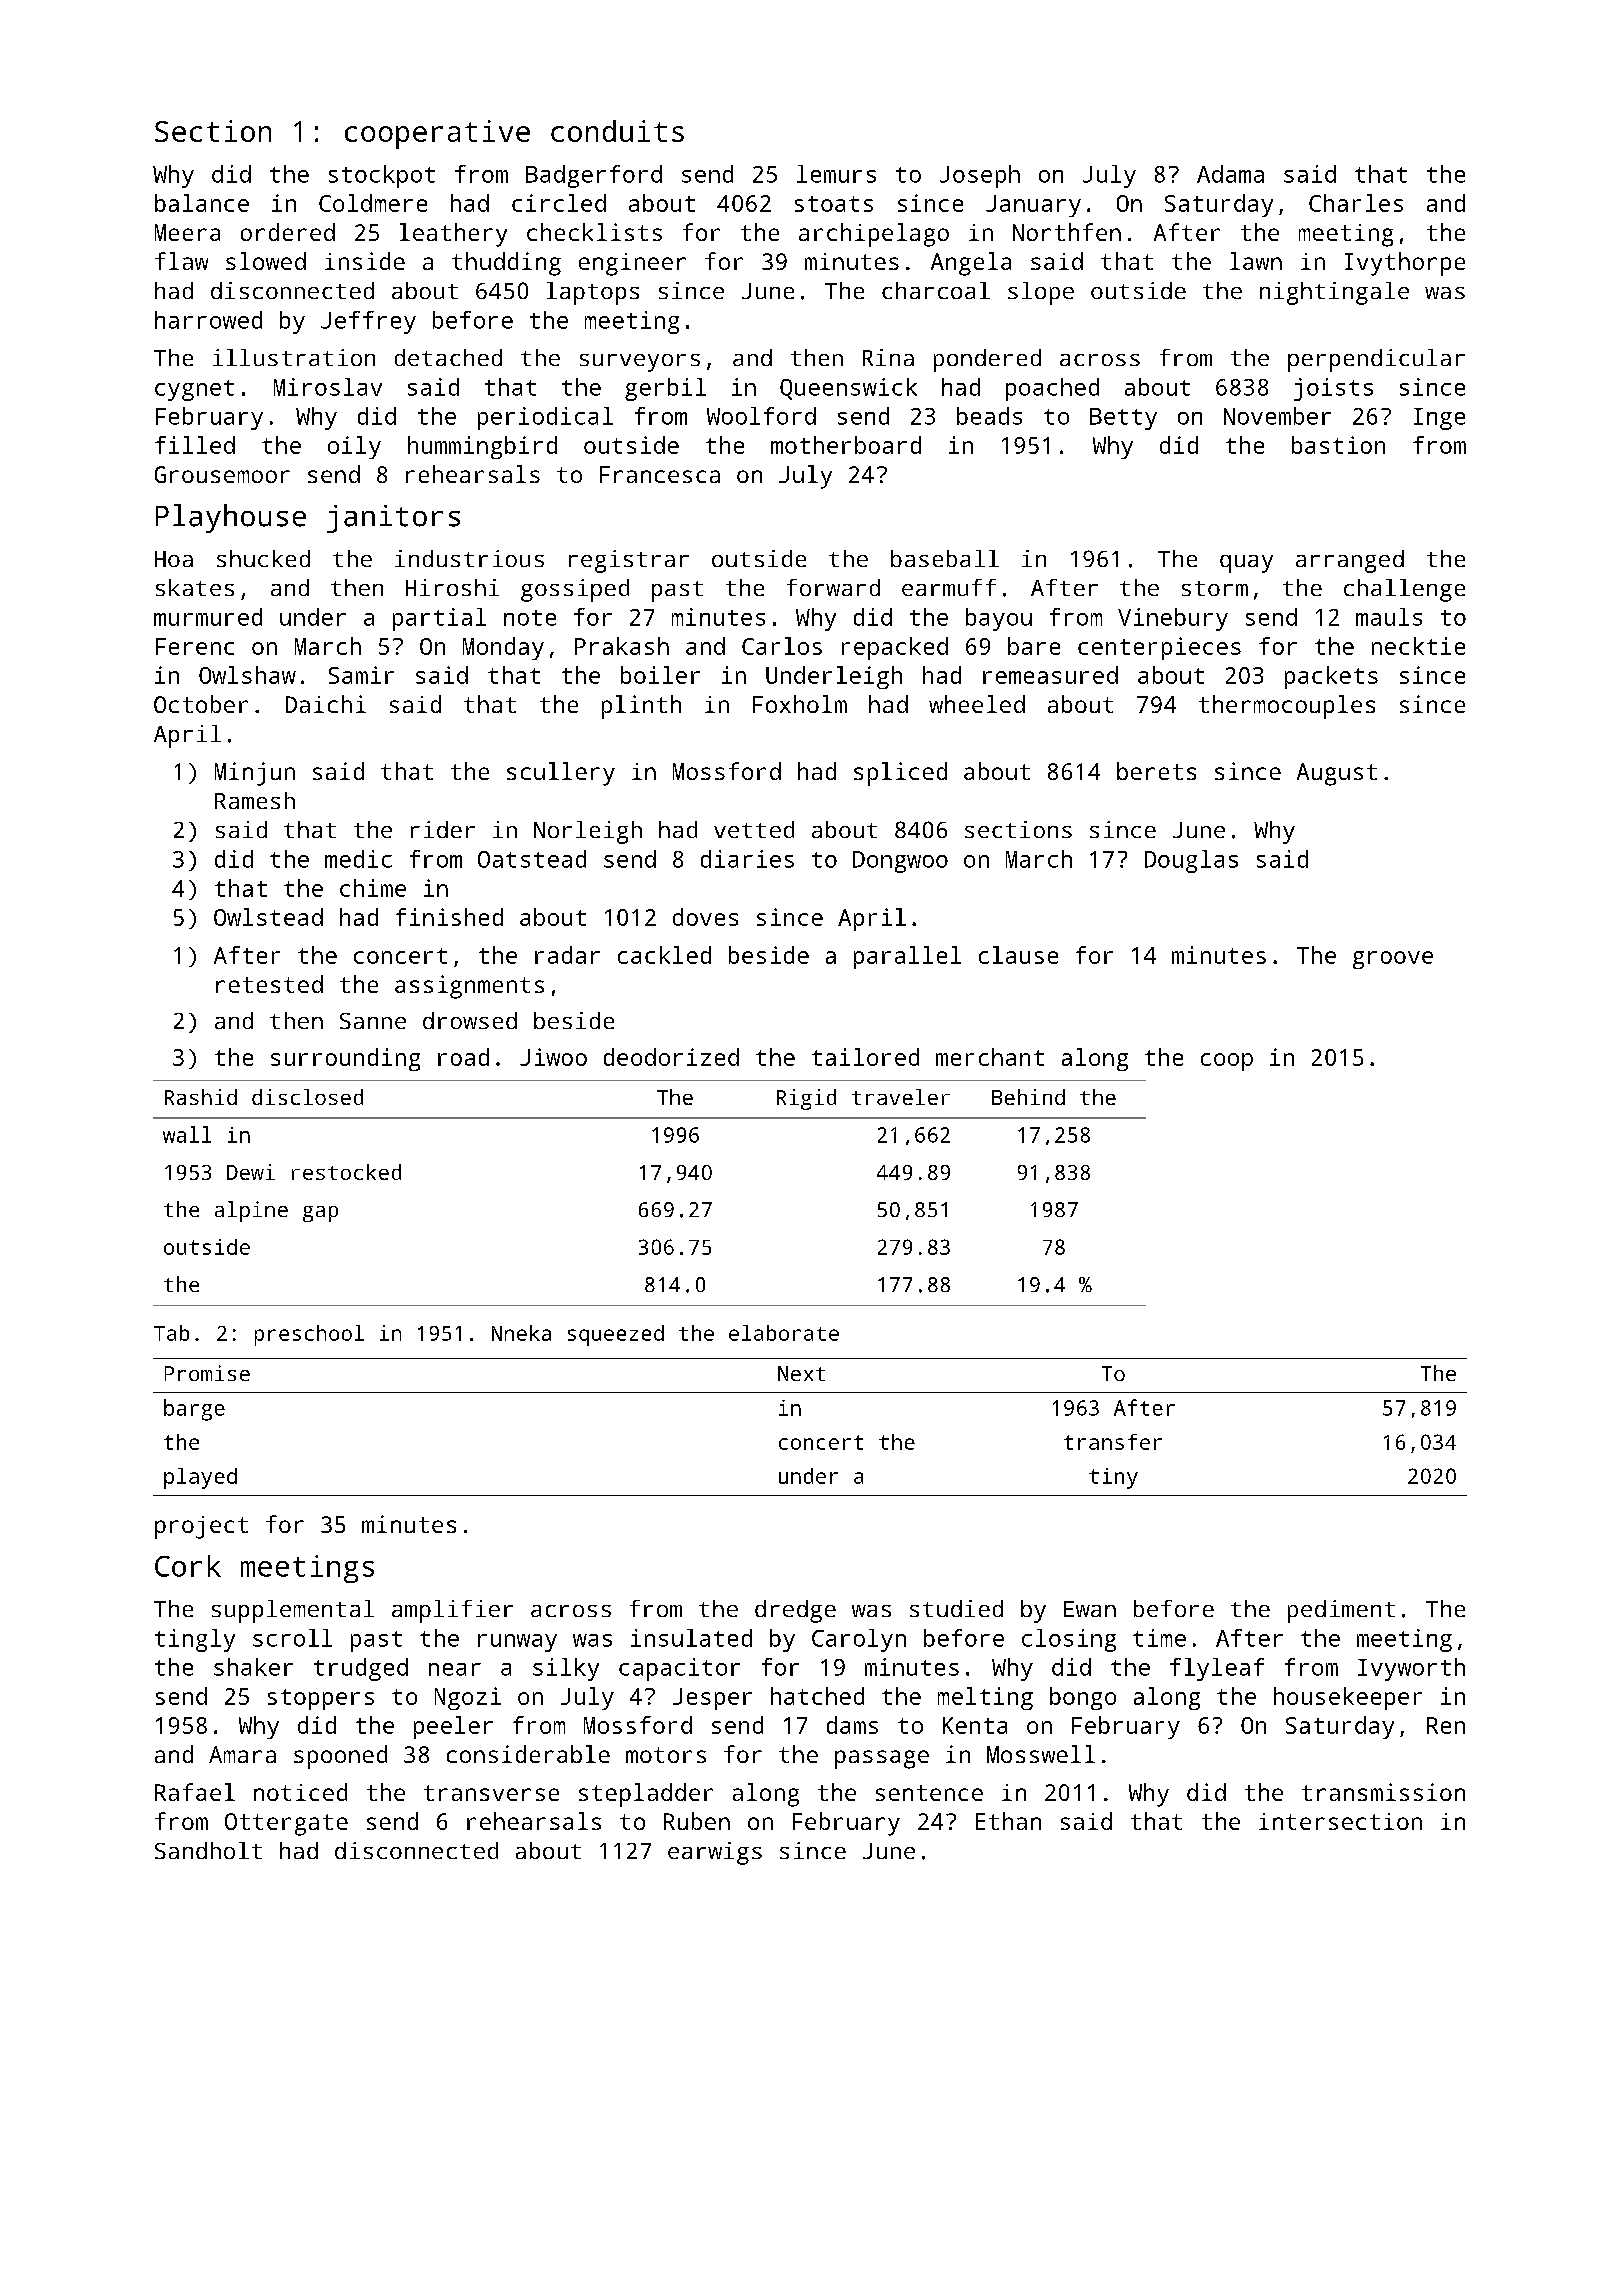 The height and width of the screenshot is (2292, 1620). I want to click on Carlos, so click(782, 646).
